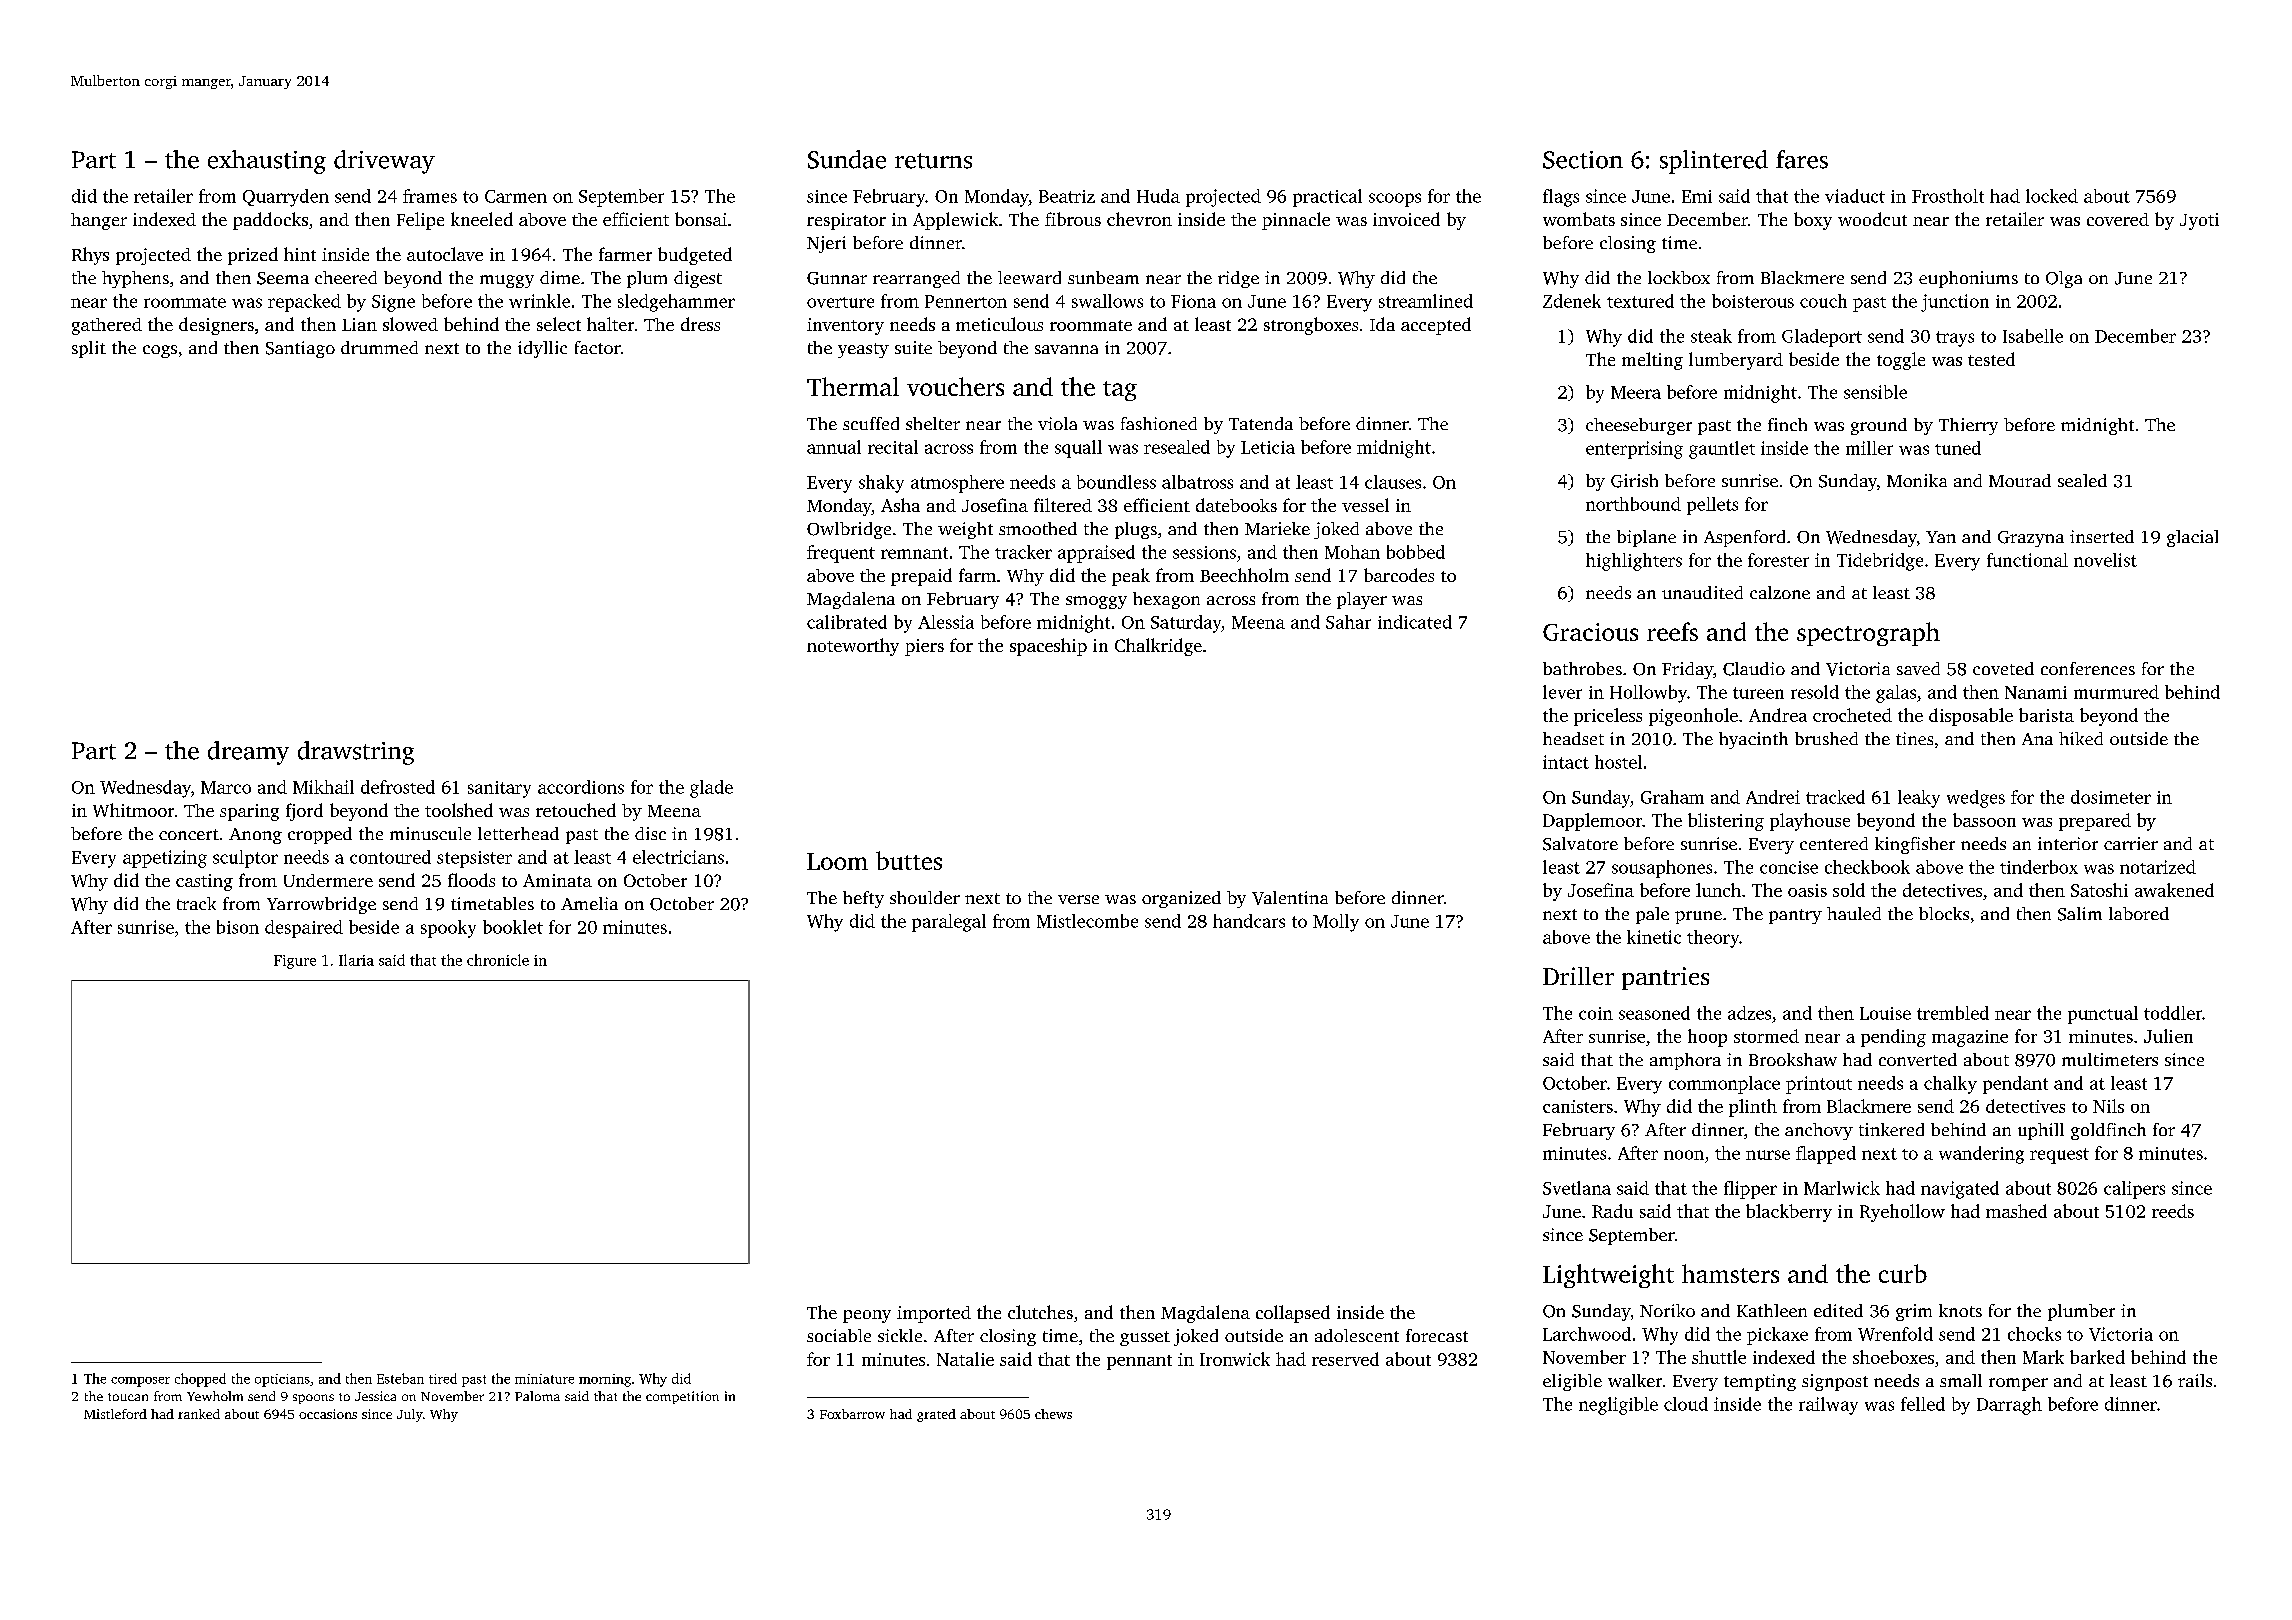  I want to click on driveway, so click(384, 162).
